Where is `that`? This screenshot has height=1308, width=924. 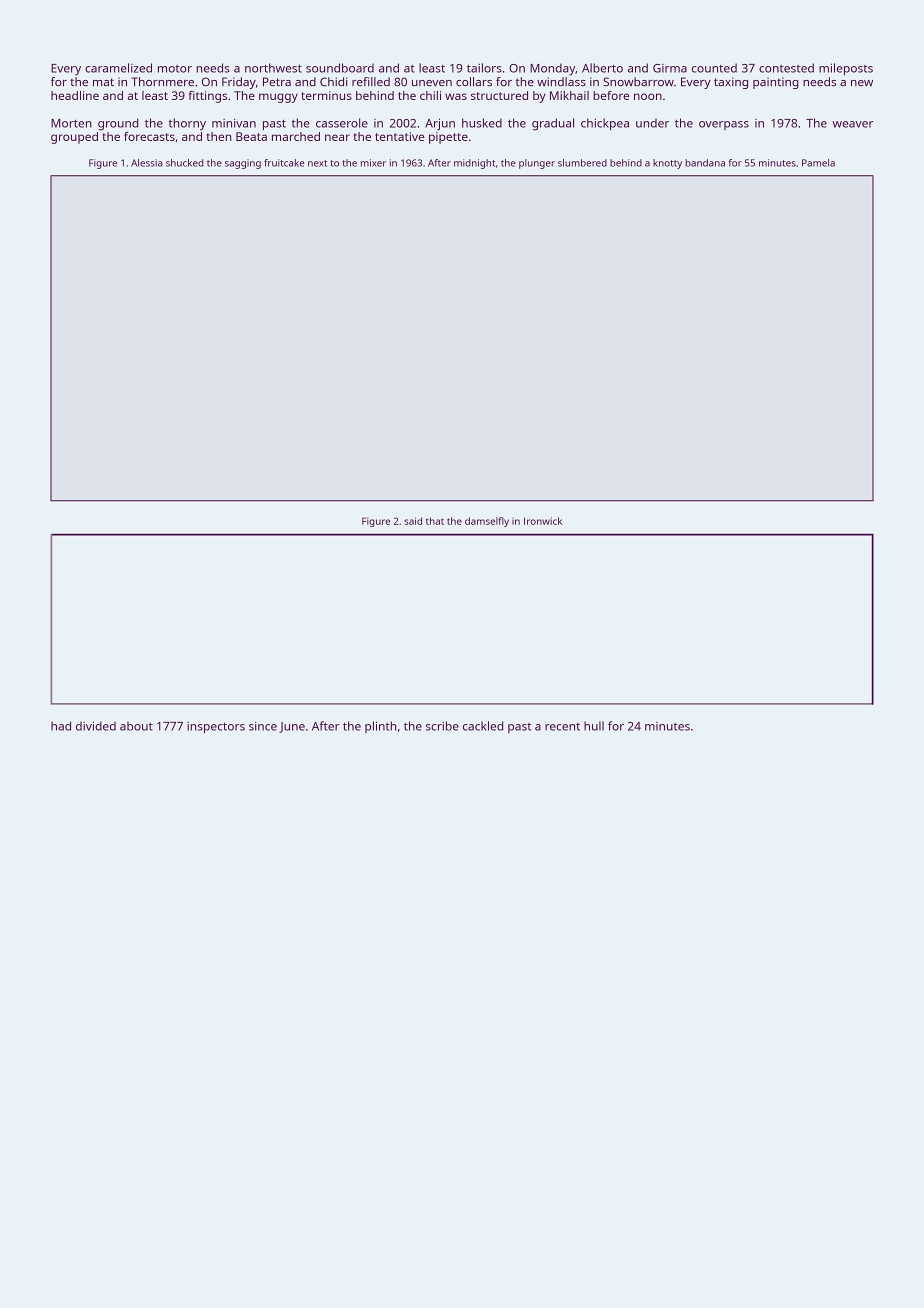
that is located at coordinates (435, 521).
